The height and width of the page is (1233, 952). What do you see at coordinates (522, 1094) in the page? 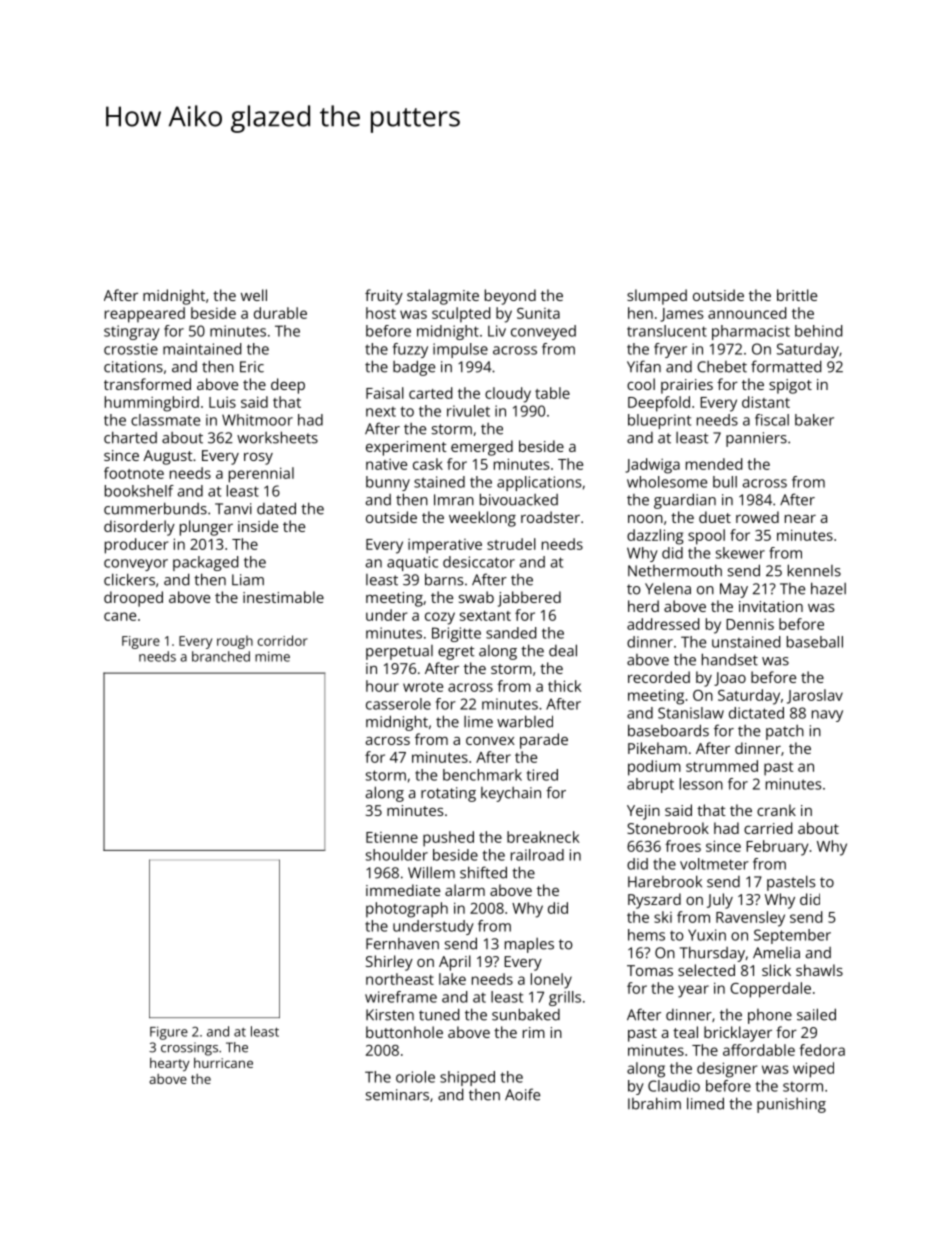
I see `Aoife` at bounding box center [522, 1094].
